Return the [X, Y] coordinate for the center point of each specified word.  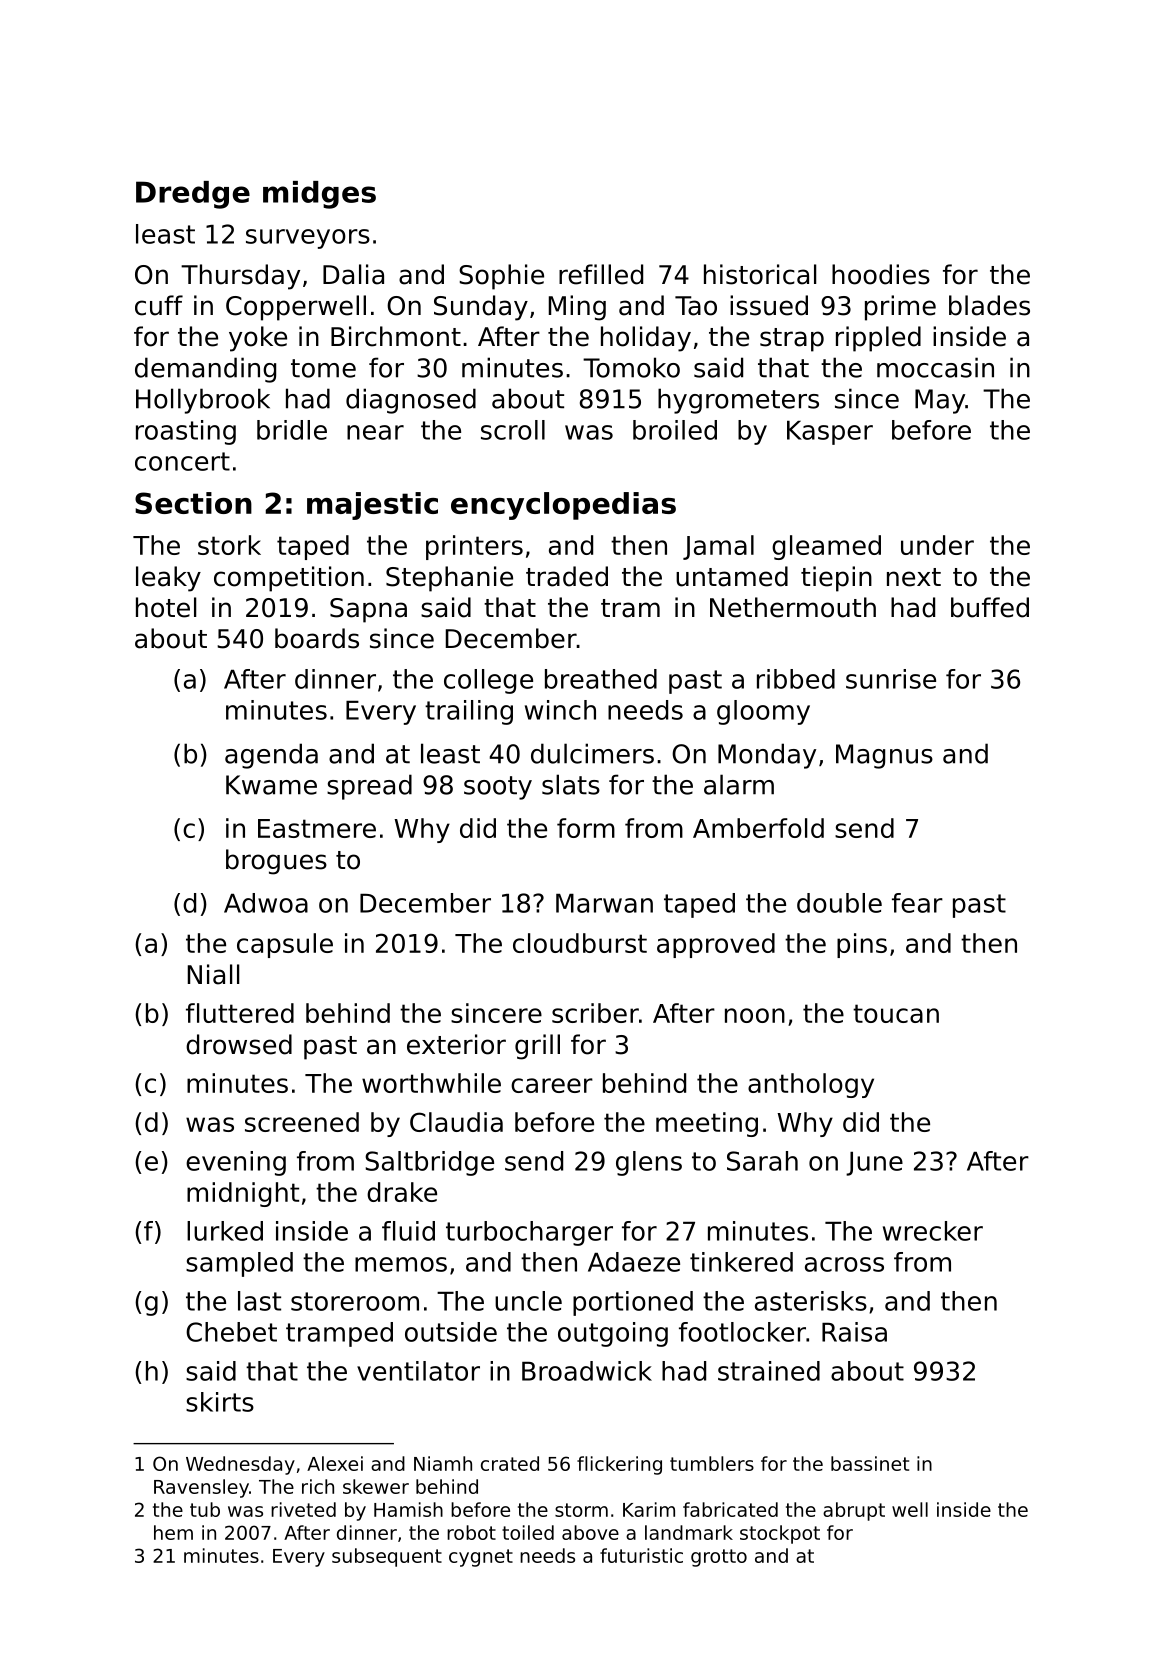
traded [567, 576]
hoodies [881, 274]
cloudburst [580, 943]
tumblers [712, 1463]
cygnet [481, 1558]
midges [319, 195]
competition [289, 579]
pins [862, 945]
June [874, 1164]
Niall [213, 974]
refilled [601, 274]
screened [302, 1122]
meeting [707, 1124]
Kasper [830, 433]
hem [173, 1532]
